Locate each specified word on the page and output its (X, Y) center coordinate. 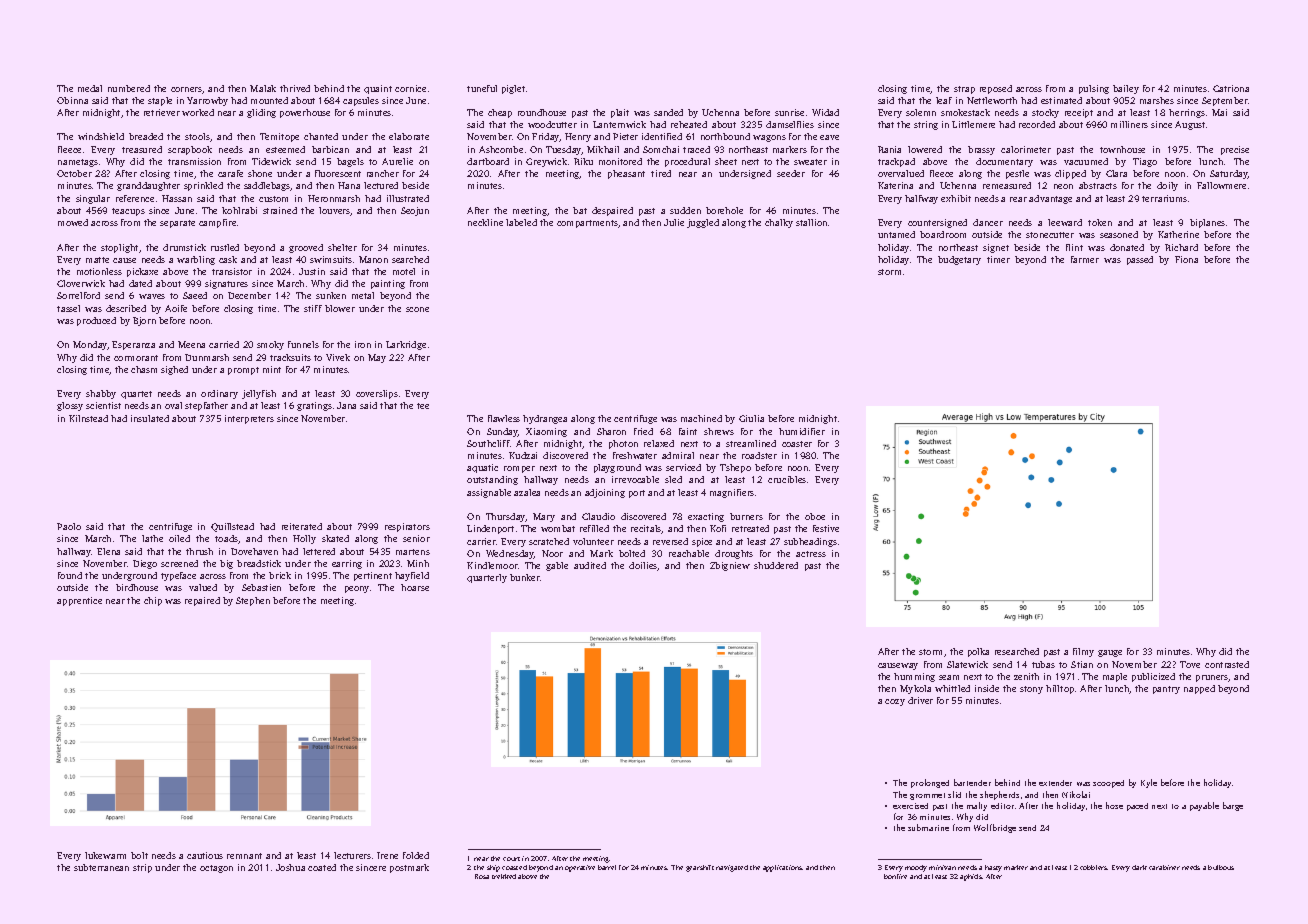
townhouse (1122, 149)
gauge (1110, 653)
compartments (587, 224)
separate (177, 224)
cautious (205, 855)
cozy (895, 702)
